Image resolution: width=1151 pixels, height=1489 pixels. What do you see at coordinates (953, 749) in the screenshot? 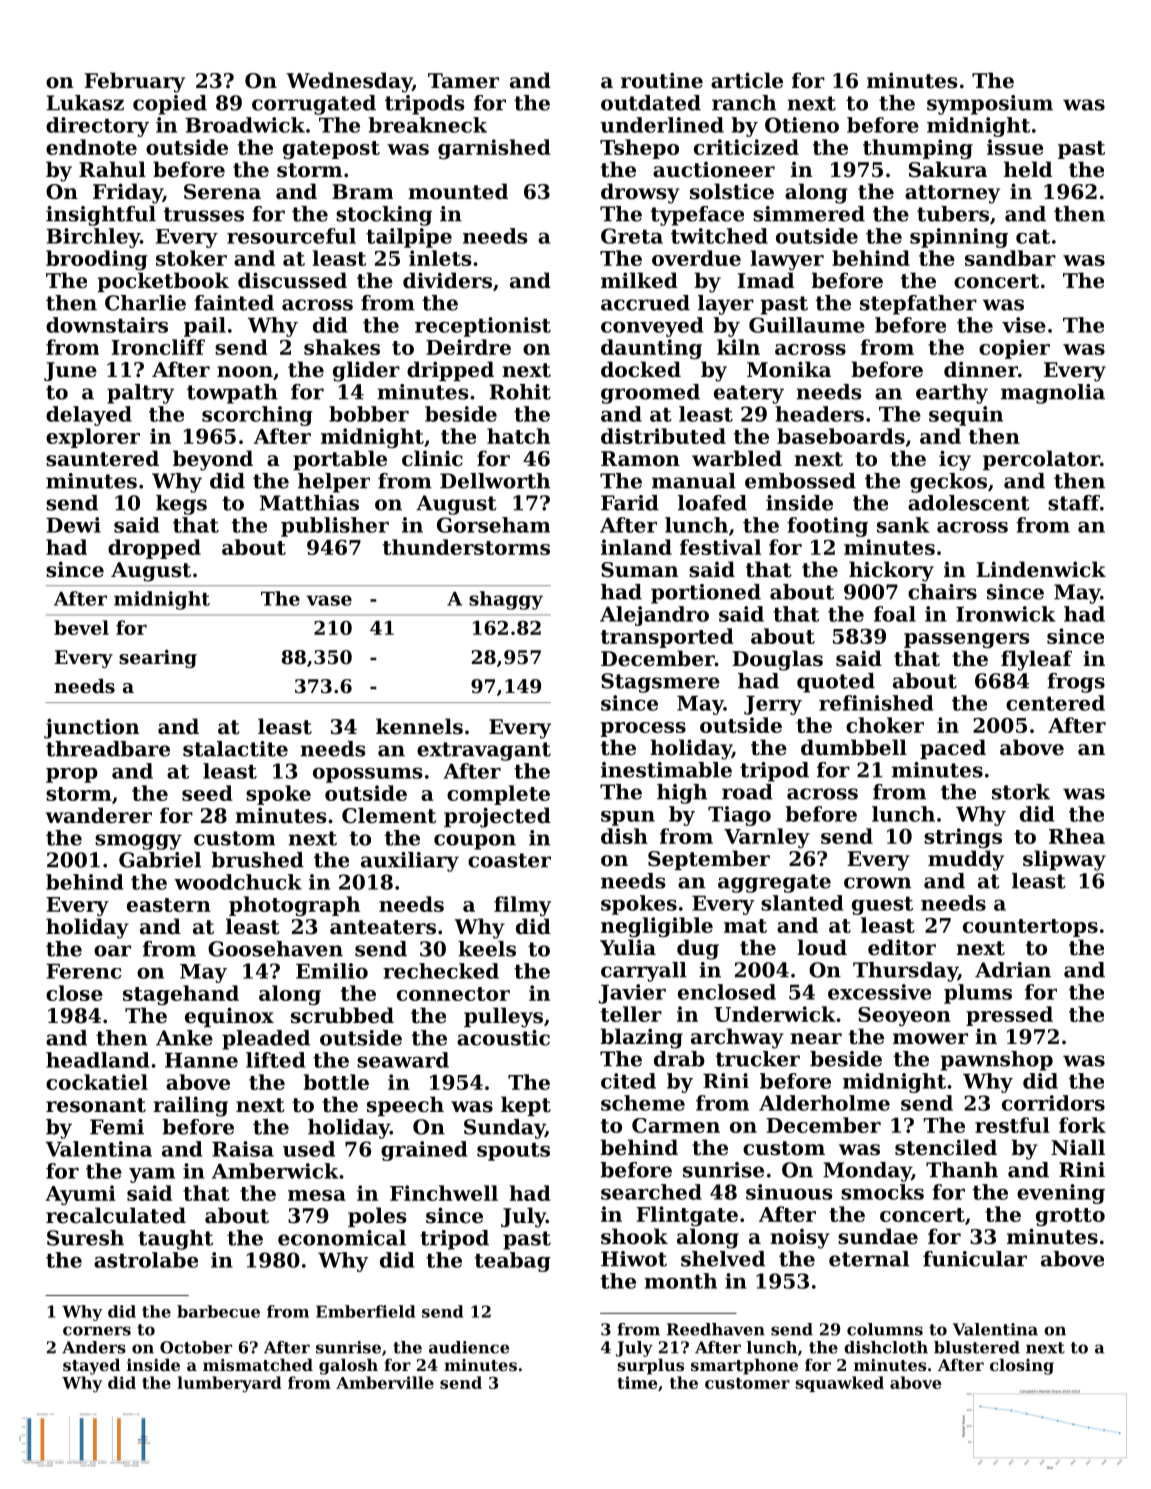
I see `paced` at bounding box center [953, 749].
